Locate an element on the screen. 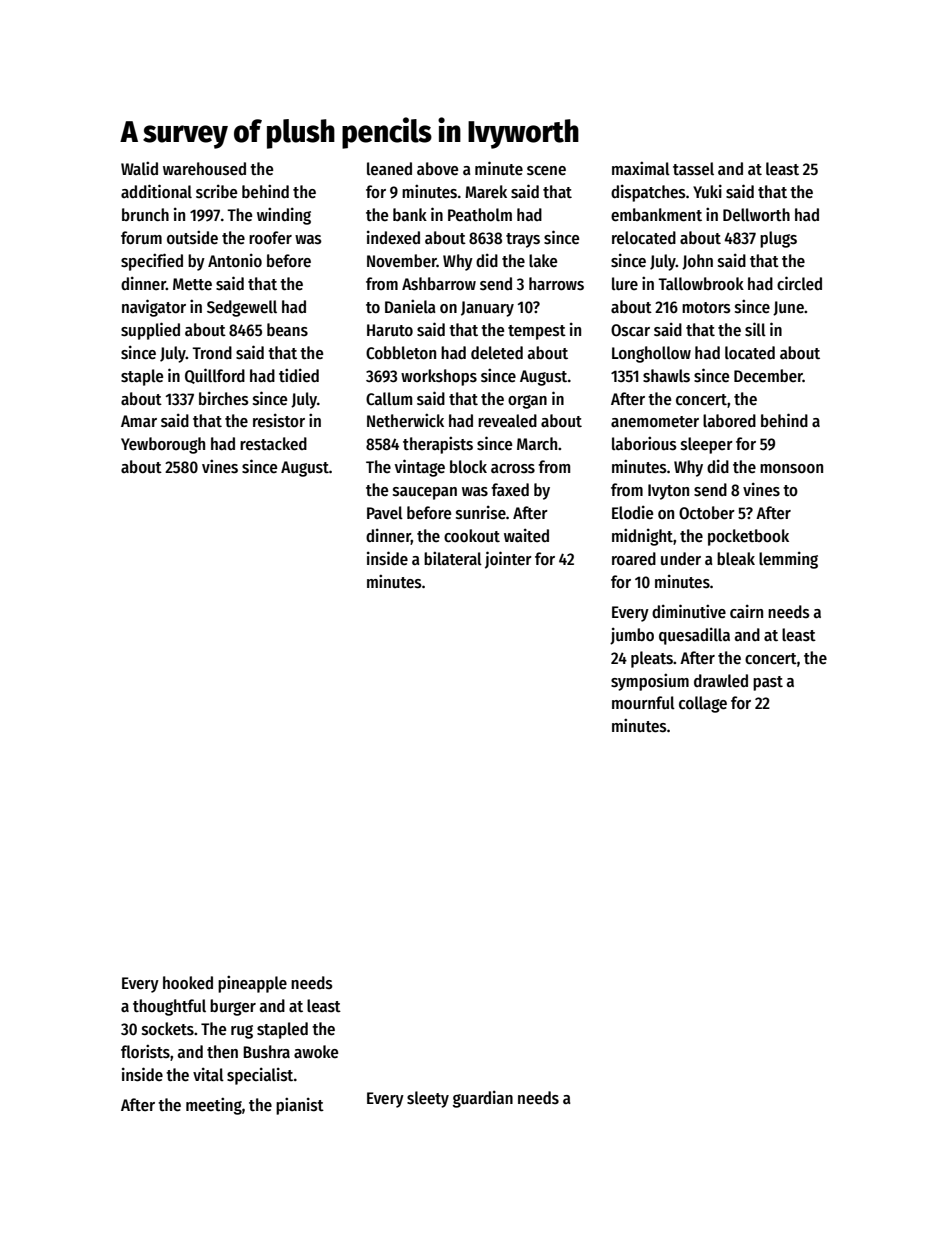 This screenshot has width=952, height=1233. restacked is located at coordinates (273, 444).
